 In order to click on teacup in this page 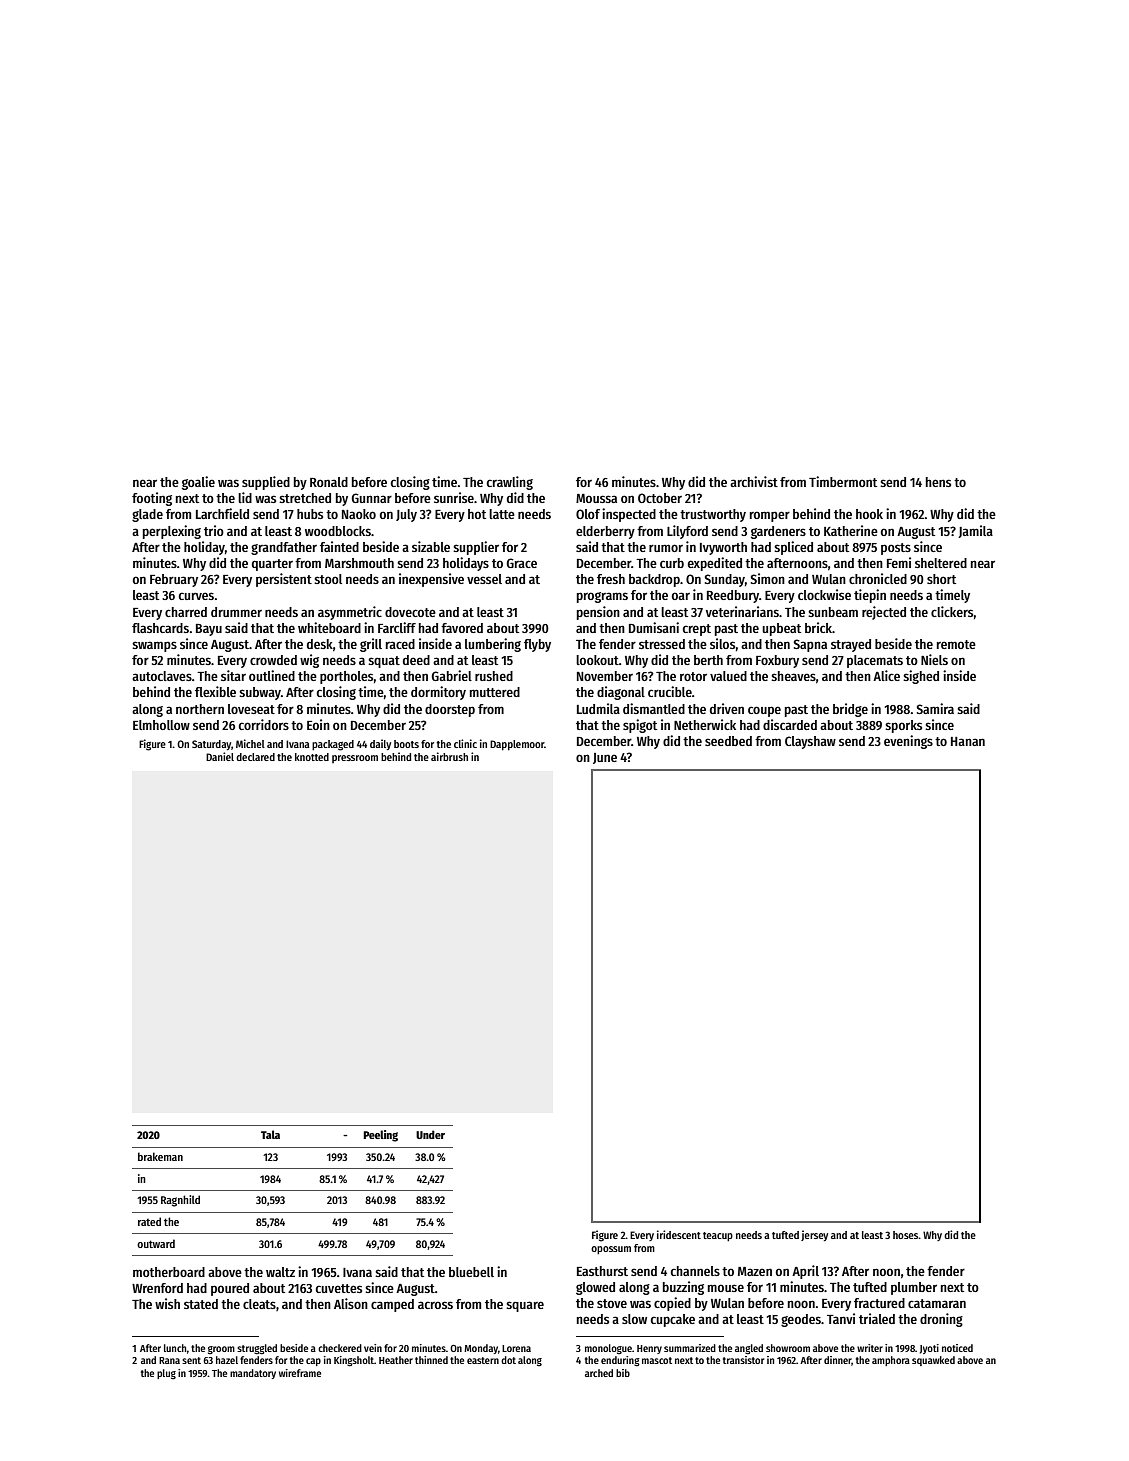, I will do `click(718, 1237)`.
